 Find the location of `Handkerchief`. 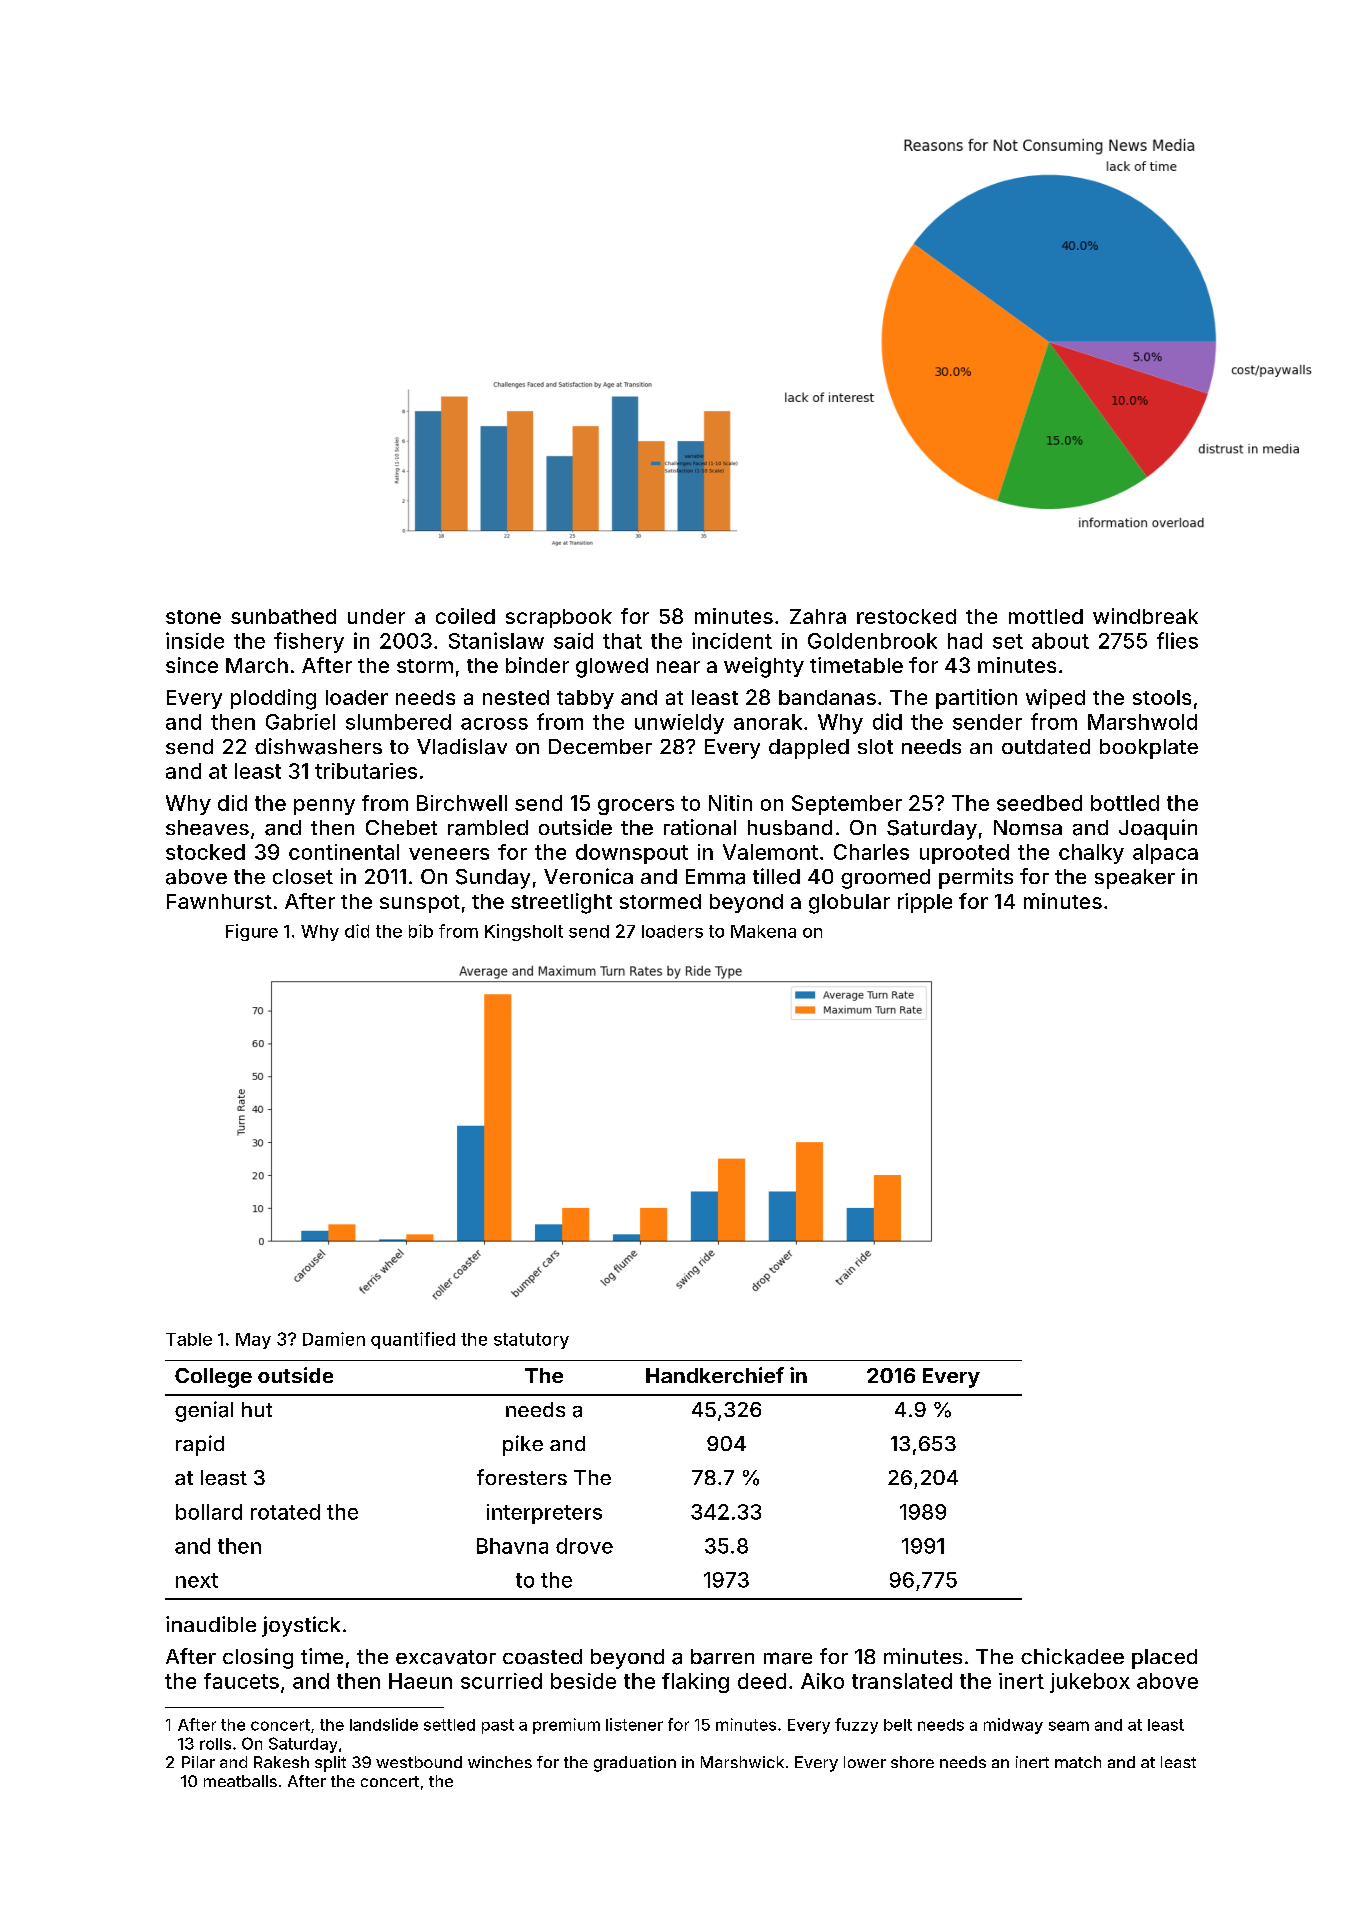

Handkerchief is located at coordinates (715, 1375).
